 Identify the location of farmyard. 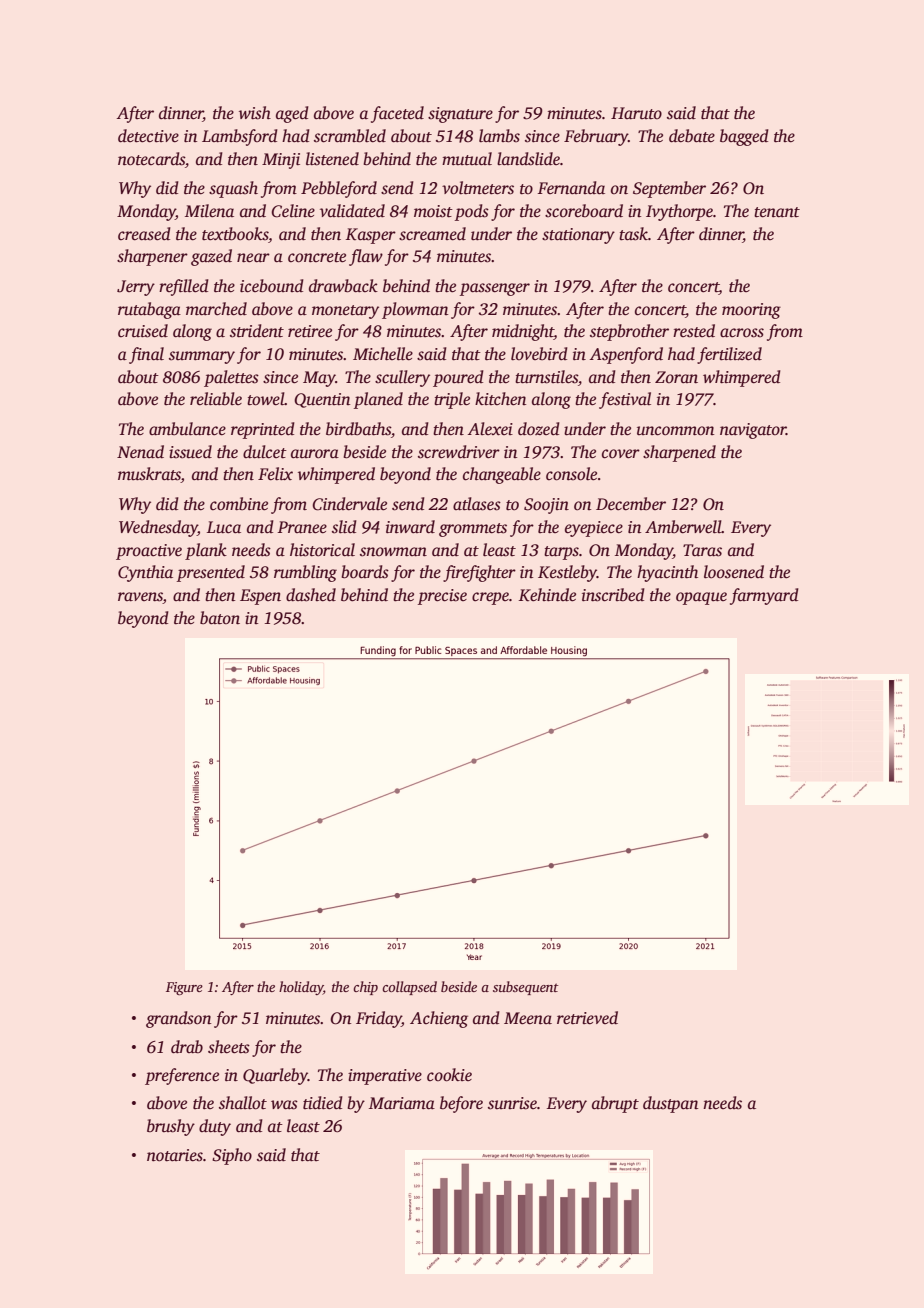
(764, 596).
